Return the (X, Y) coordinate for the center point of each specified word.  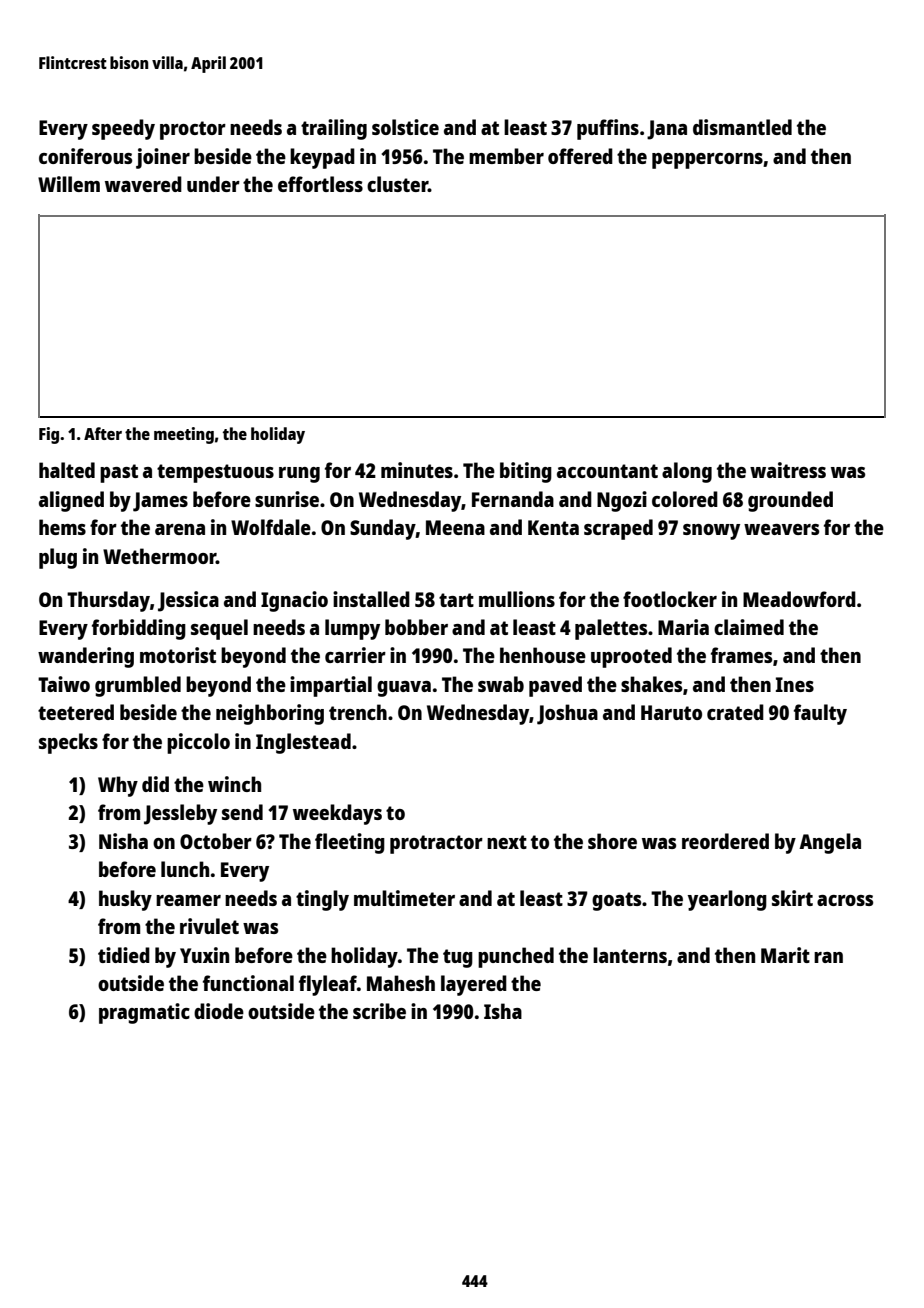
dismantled (742, 127)
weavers (781, 529)
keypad (322, 158)
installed (371, 599)
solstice (405, 127)
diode (219, 1011)
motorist (178, 655)
